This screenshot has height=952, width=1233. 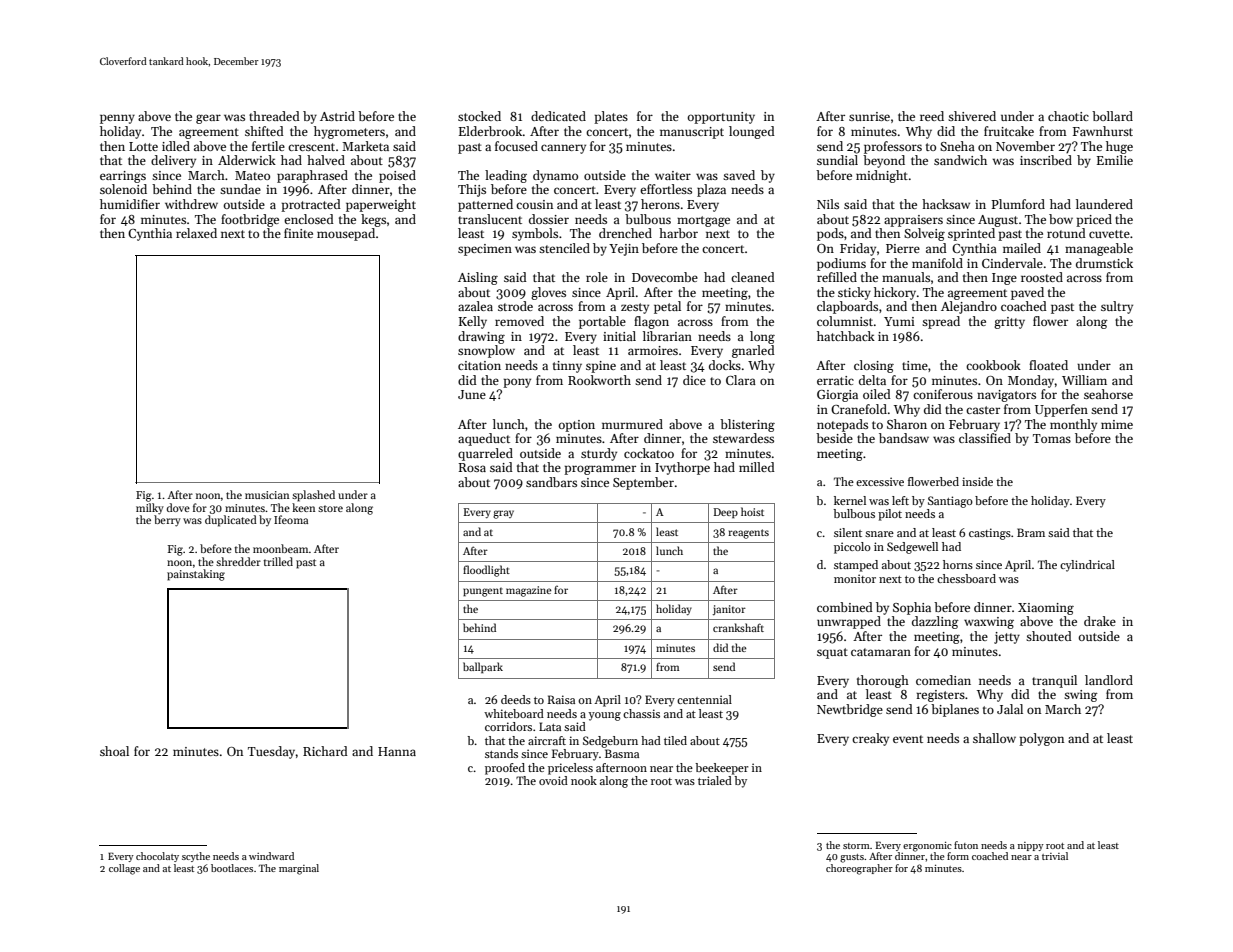 I want to click on stocked, so click(x=479, y=116).
